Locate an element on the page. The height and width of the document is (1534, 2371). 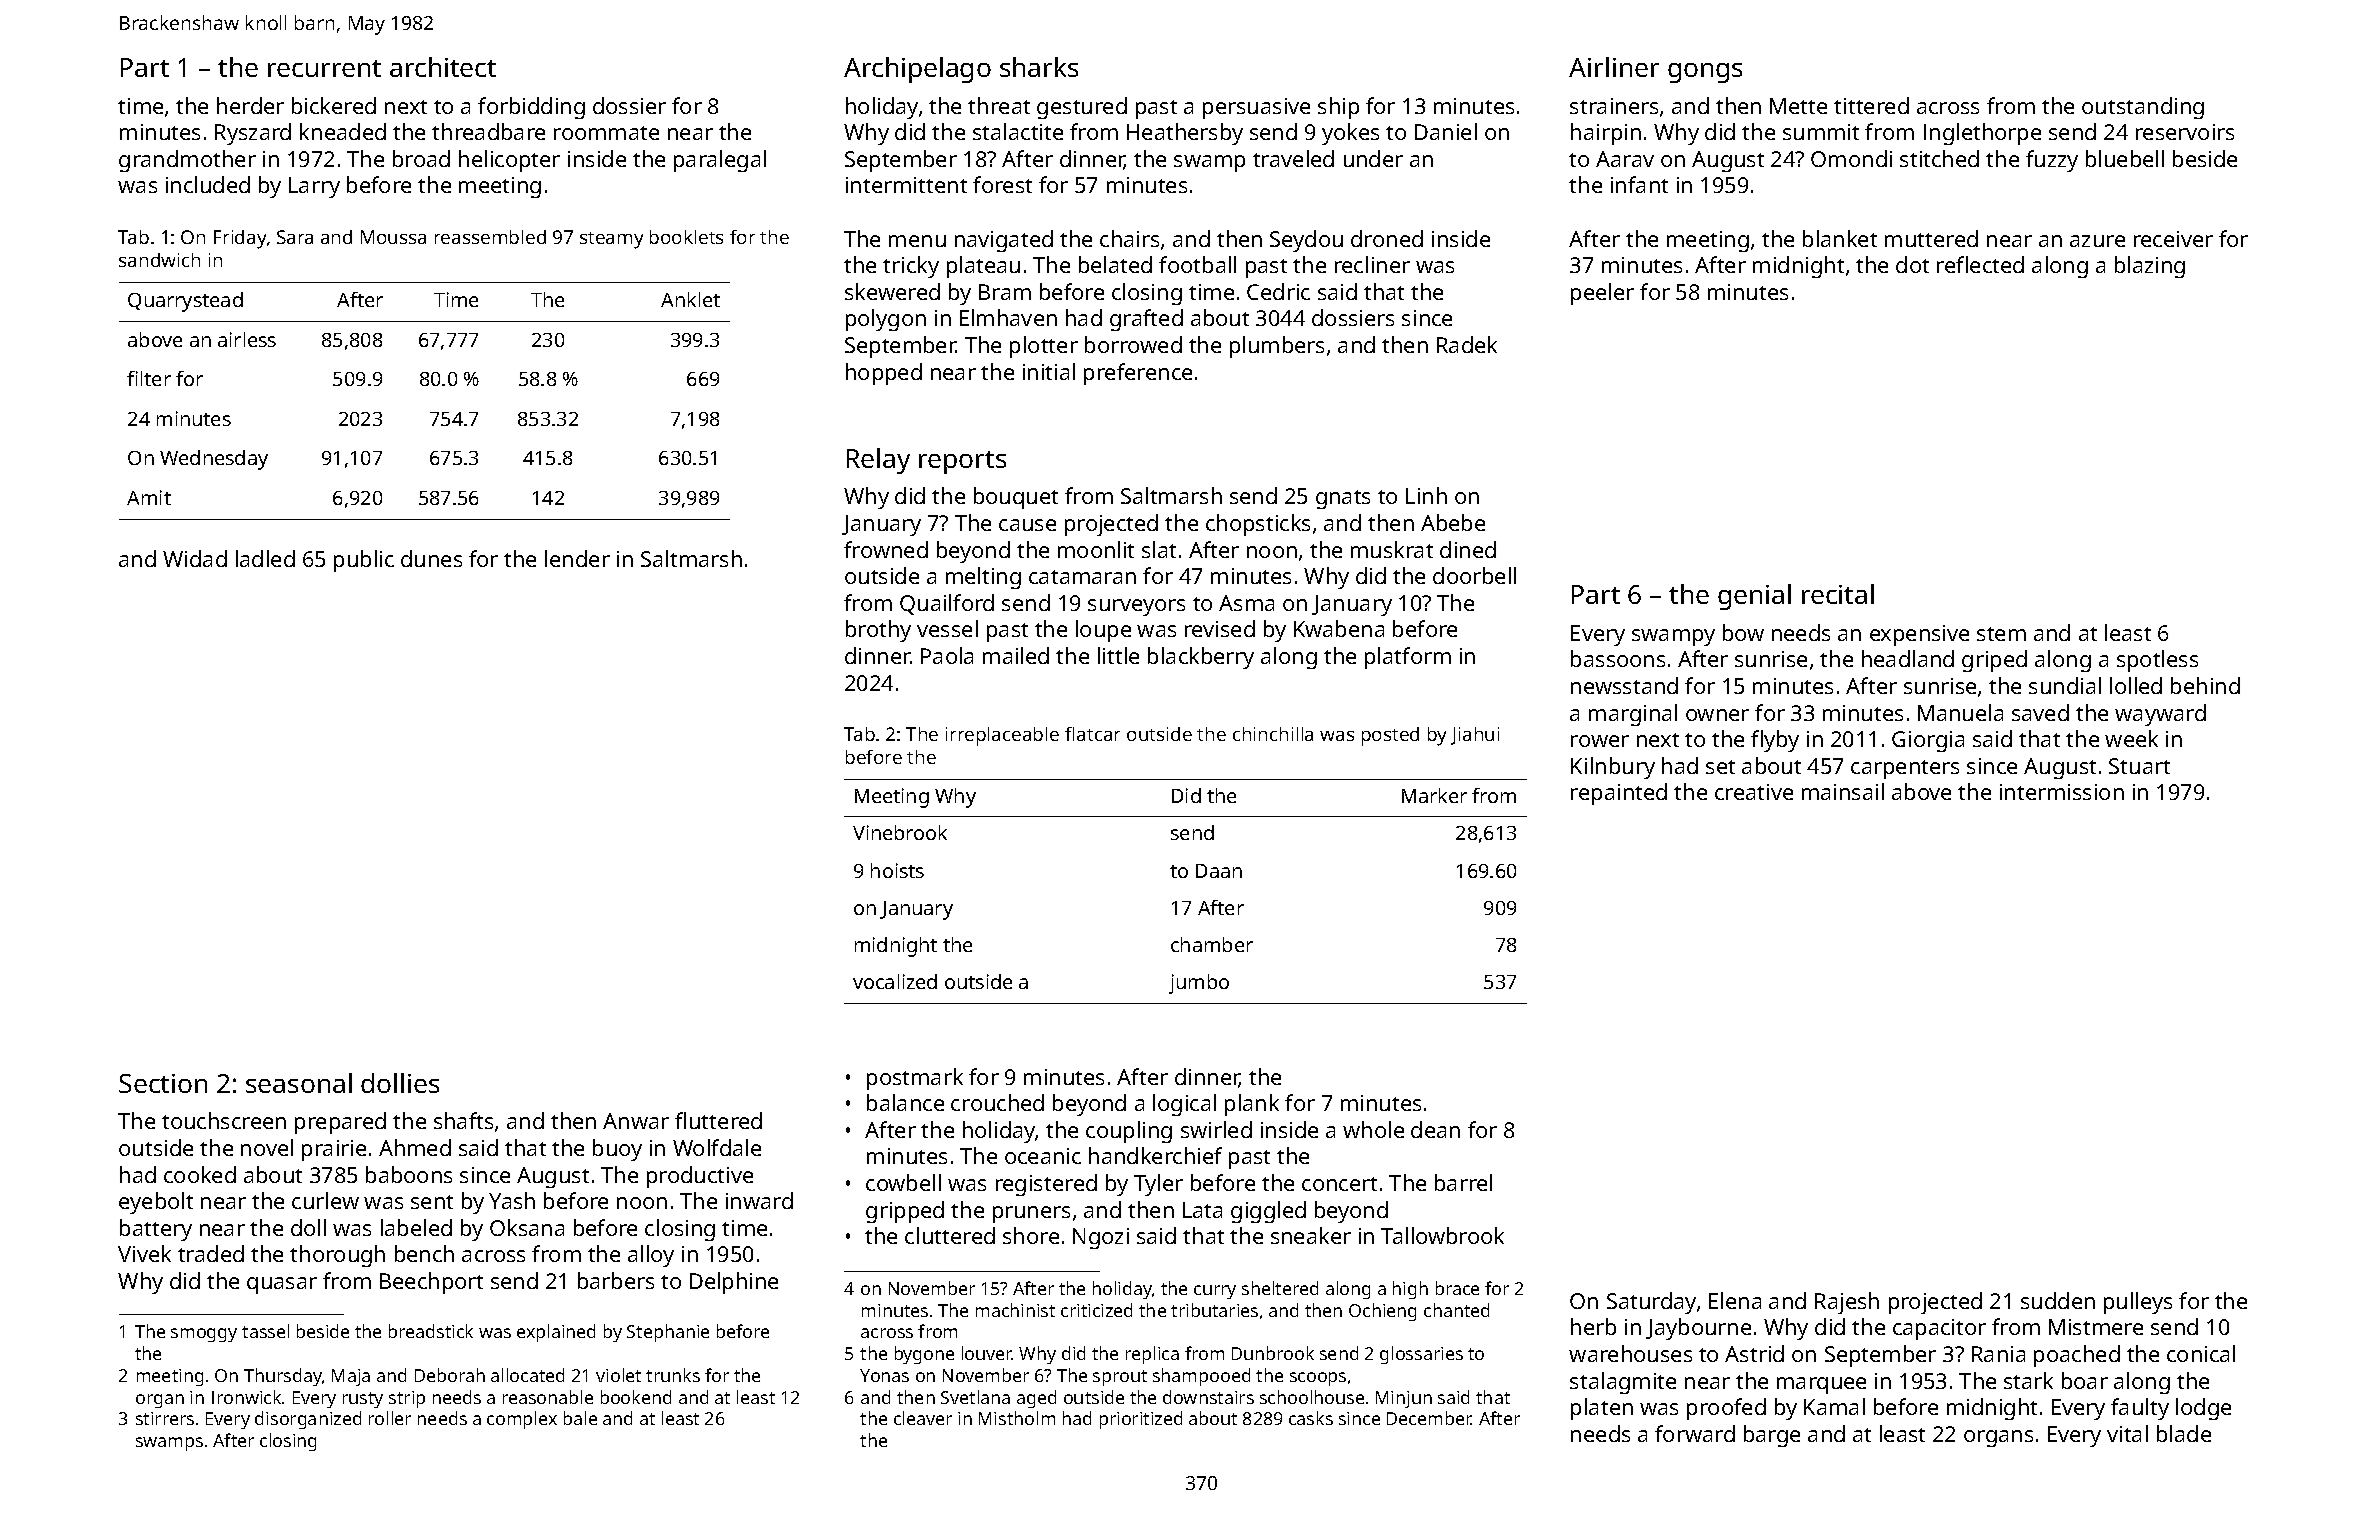
recurrent is located at coordinates (324, 68).
